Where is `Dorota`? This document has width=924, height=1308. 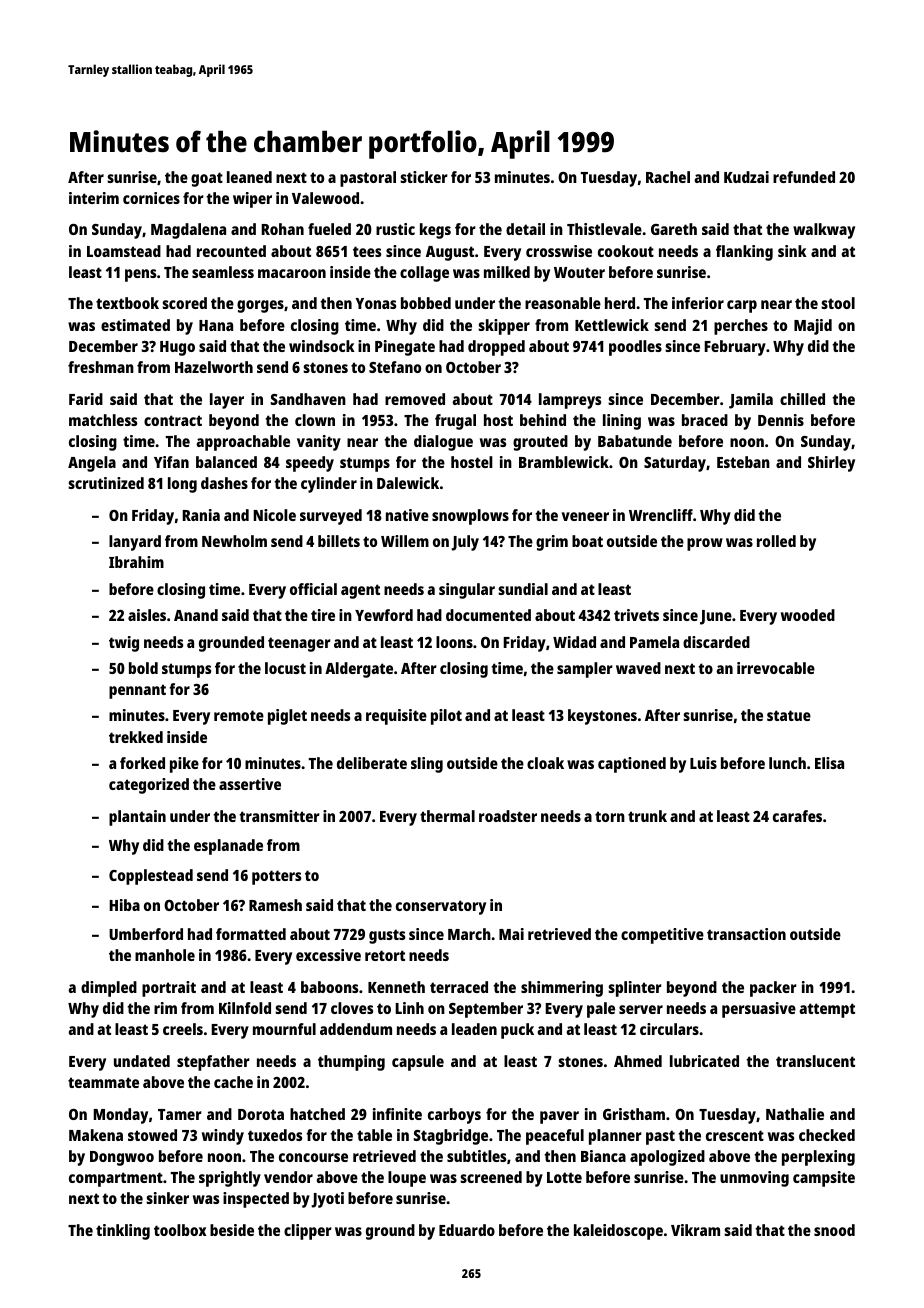
Dorota is located at coordinates (261, 1114).
